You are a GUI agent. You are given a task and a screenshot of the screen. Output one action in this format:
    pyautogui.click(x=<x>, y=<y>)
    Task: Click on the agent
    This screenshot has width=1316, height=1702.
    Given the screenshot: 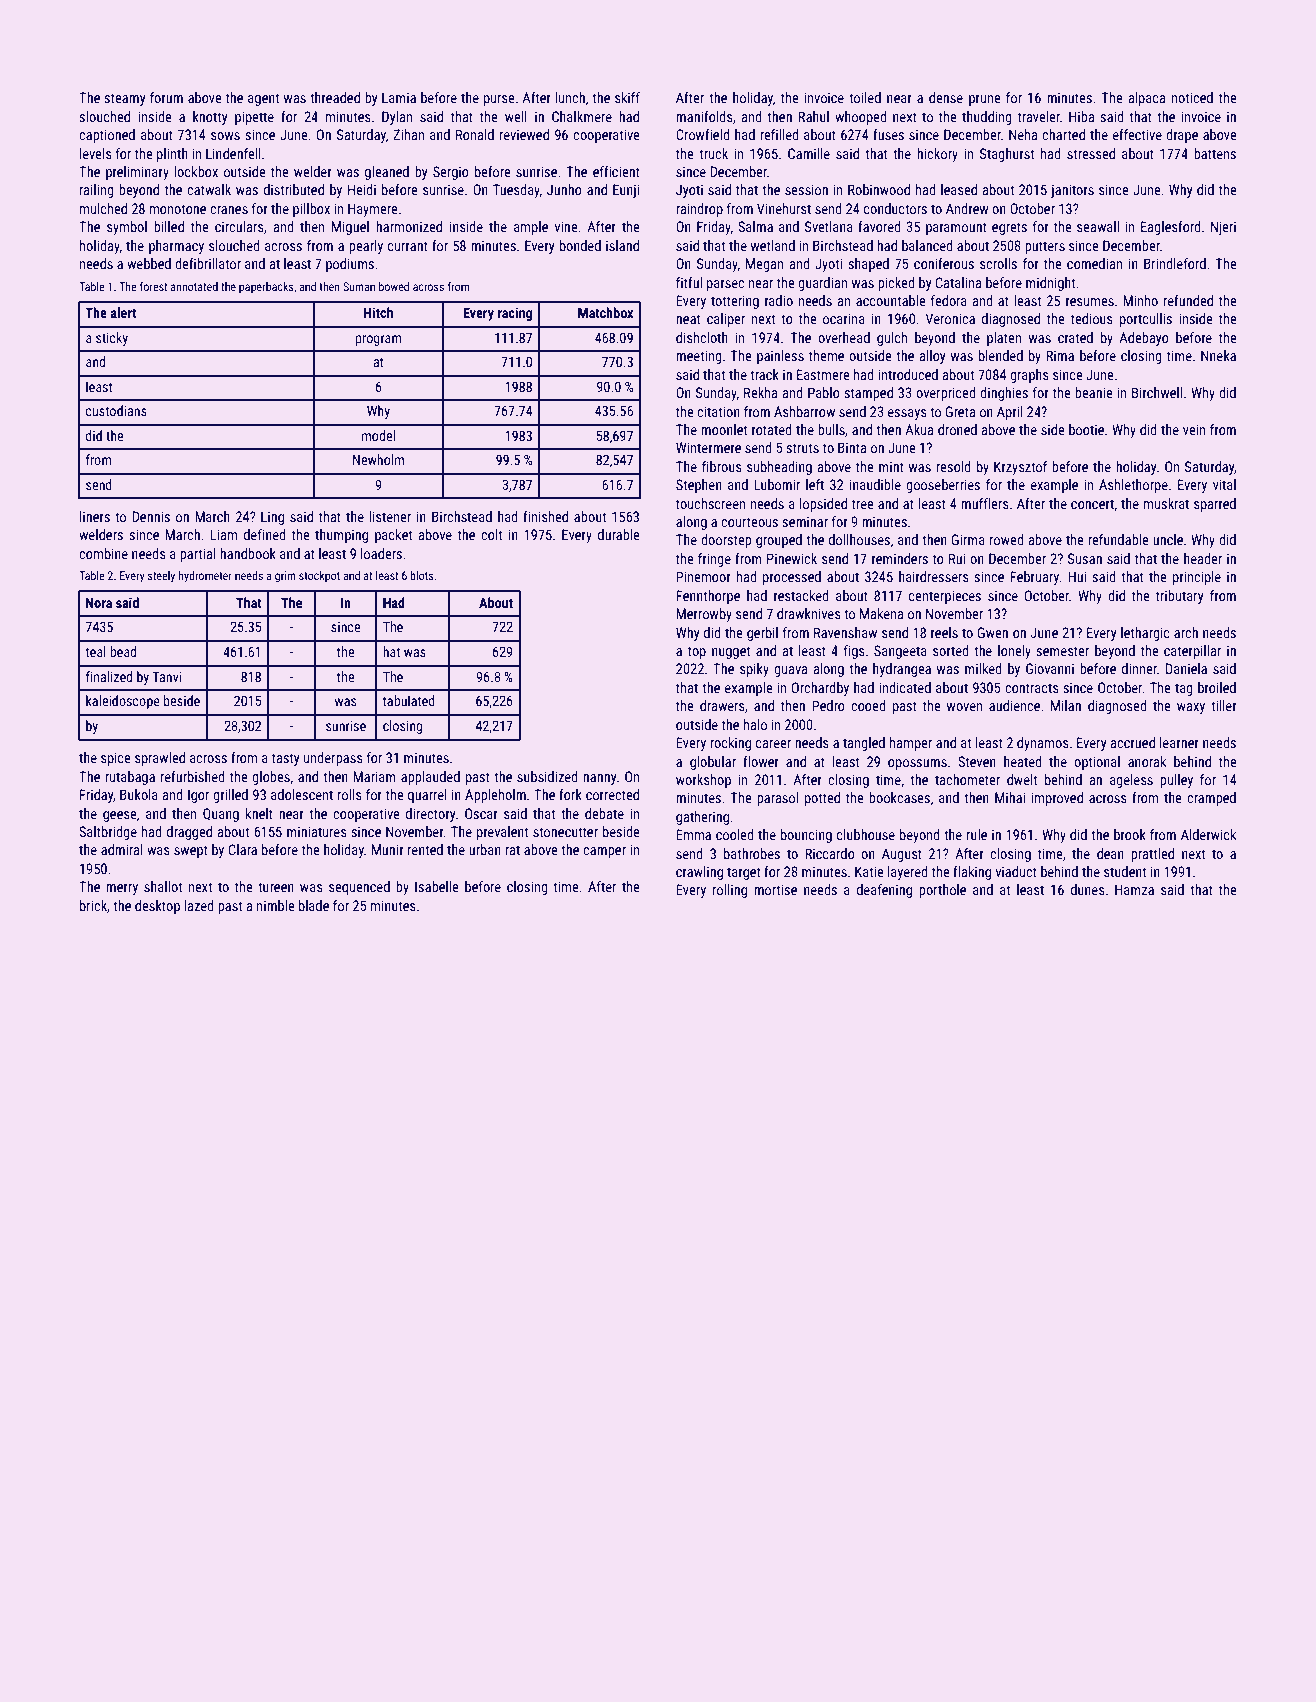 What is the action you would take?
    pyautogui.click(x=263, y=99)
